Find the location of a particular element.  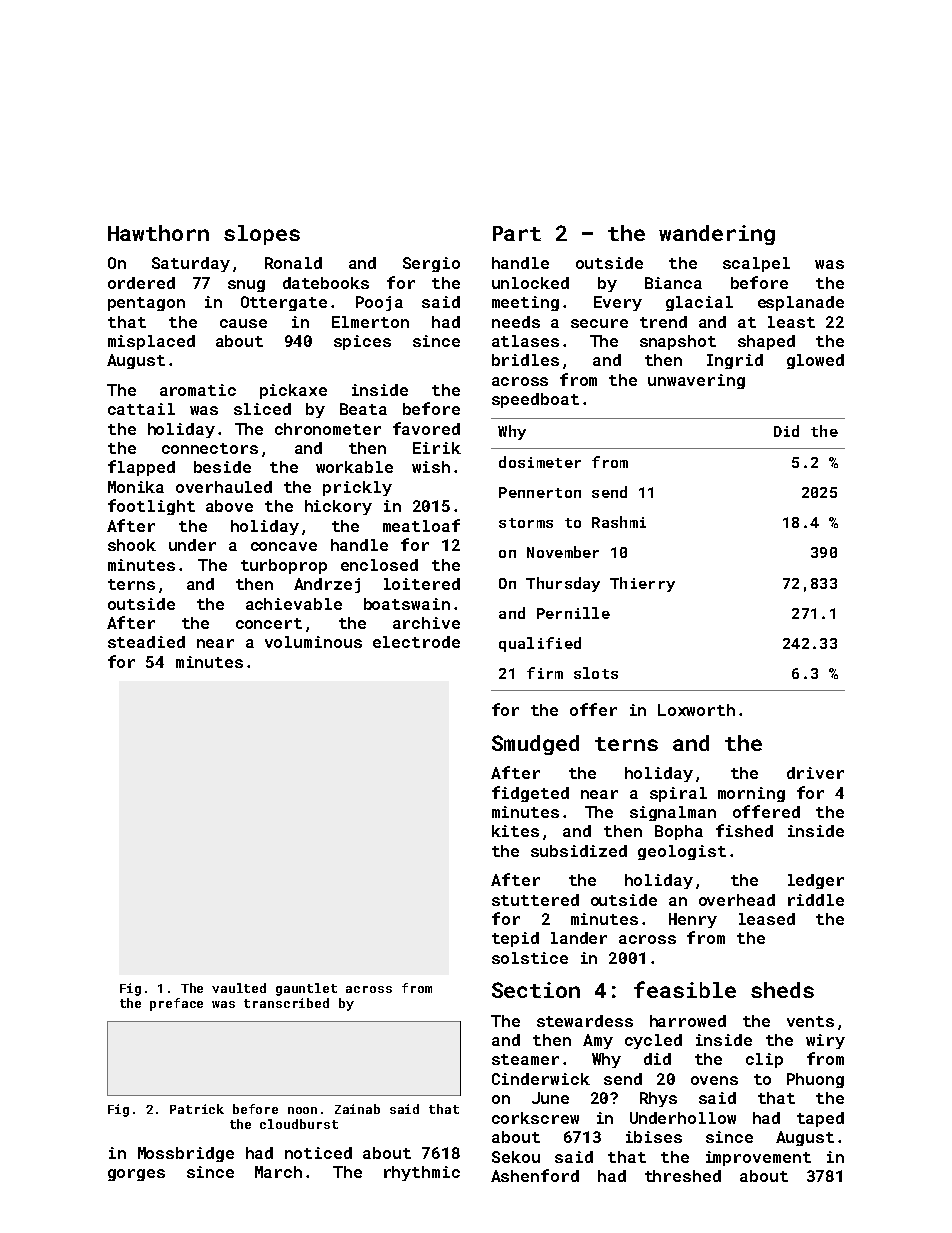

esplanade is located at coordinates (801, 303).
